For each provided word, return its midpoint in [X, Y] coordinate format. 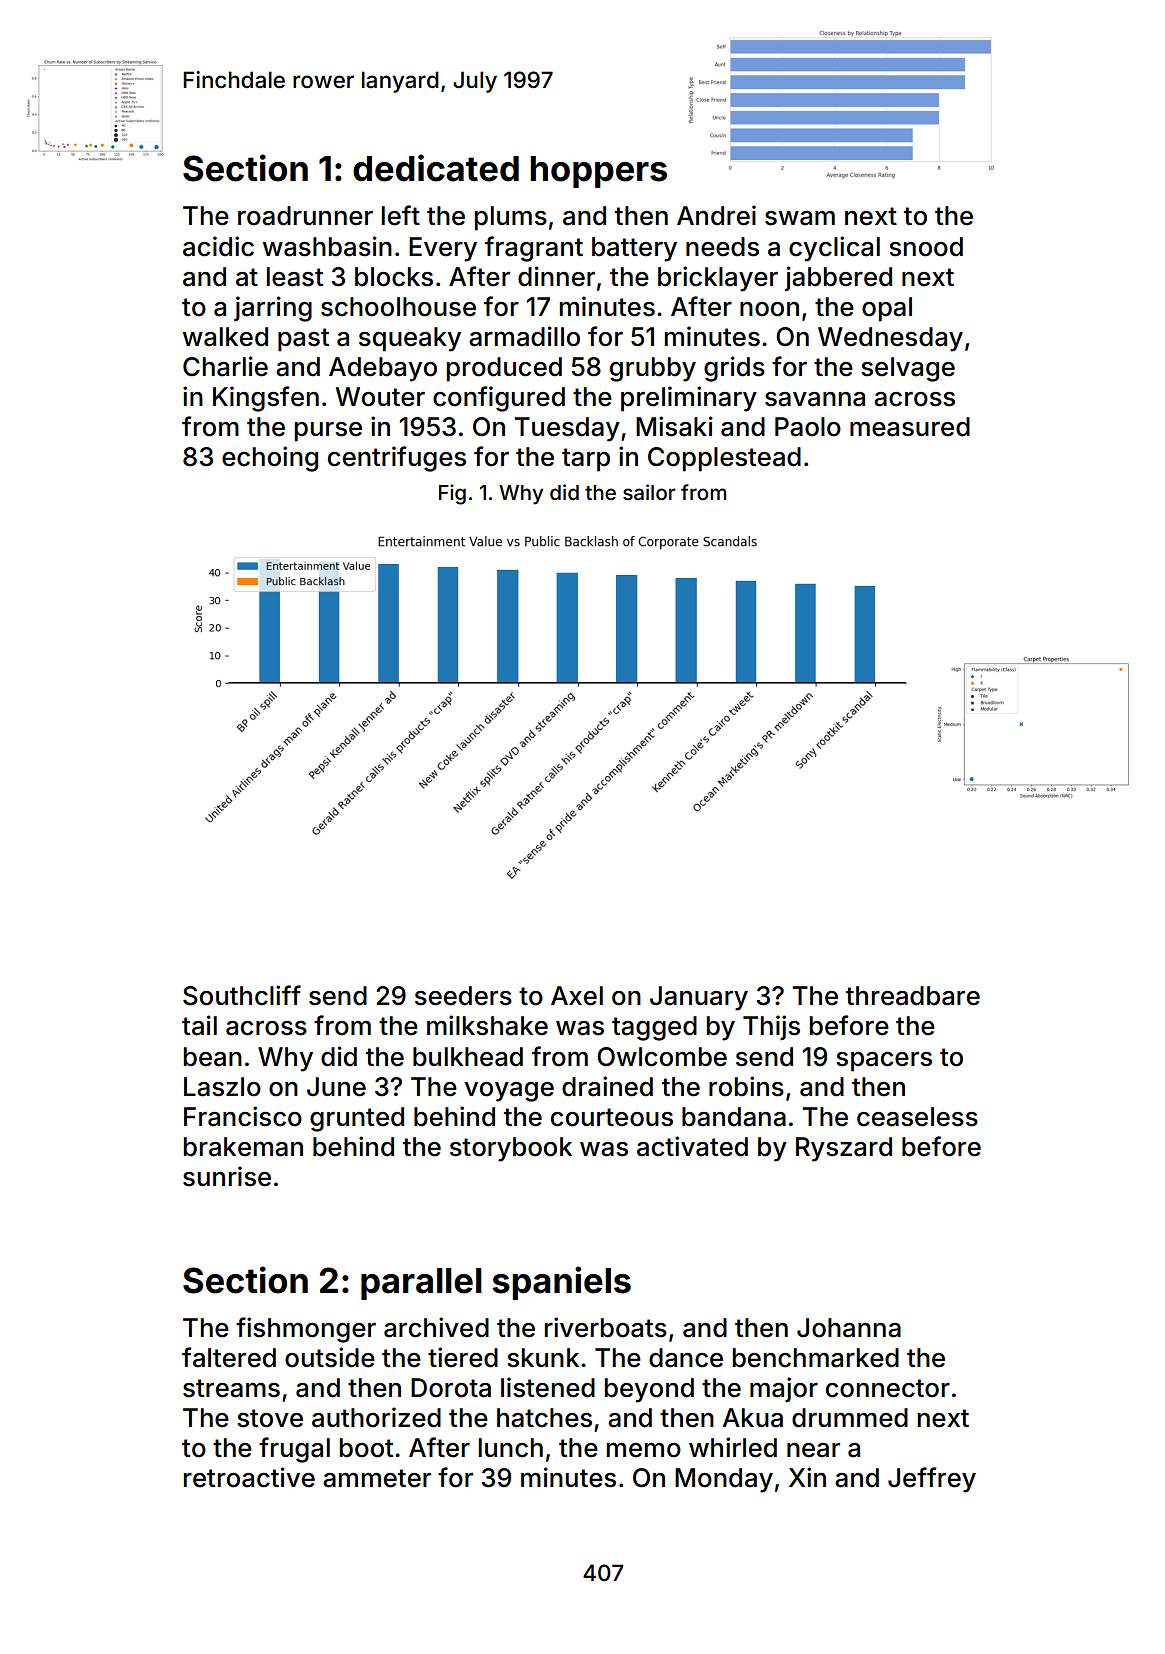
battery [634, 249]
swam [800, 218]
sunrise [227, 1176]
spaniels [561, 1283]
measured [910, 427]
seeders [463, 996]
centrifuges [397, 459]
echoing [270, 459]
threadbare [913, 996]
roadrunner [305, 216]
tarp [586, 460]
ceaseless [917, 1117]
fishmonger [306, 1330]
